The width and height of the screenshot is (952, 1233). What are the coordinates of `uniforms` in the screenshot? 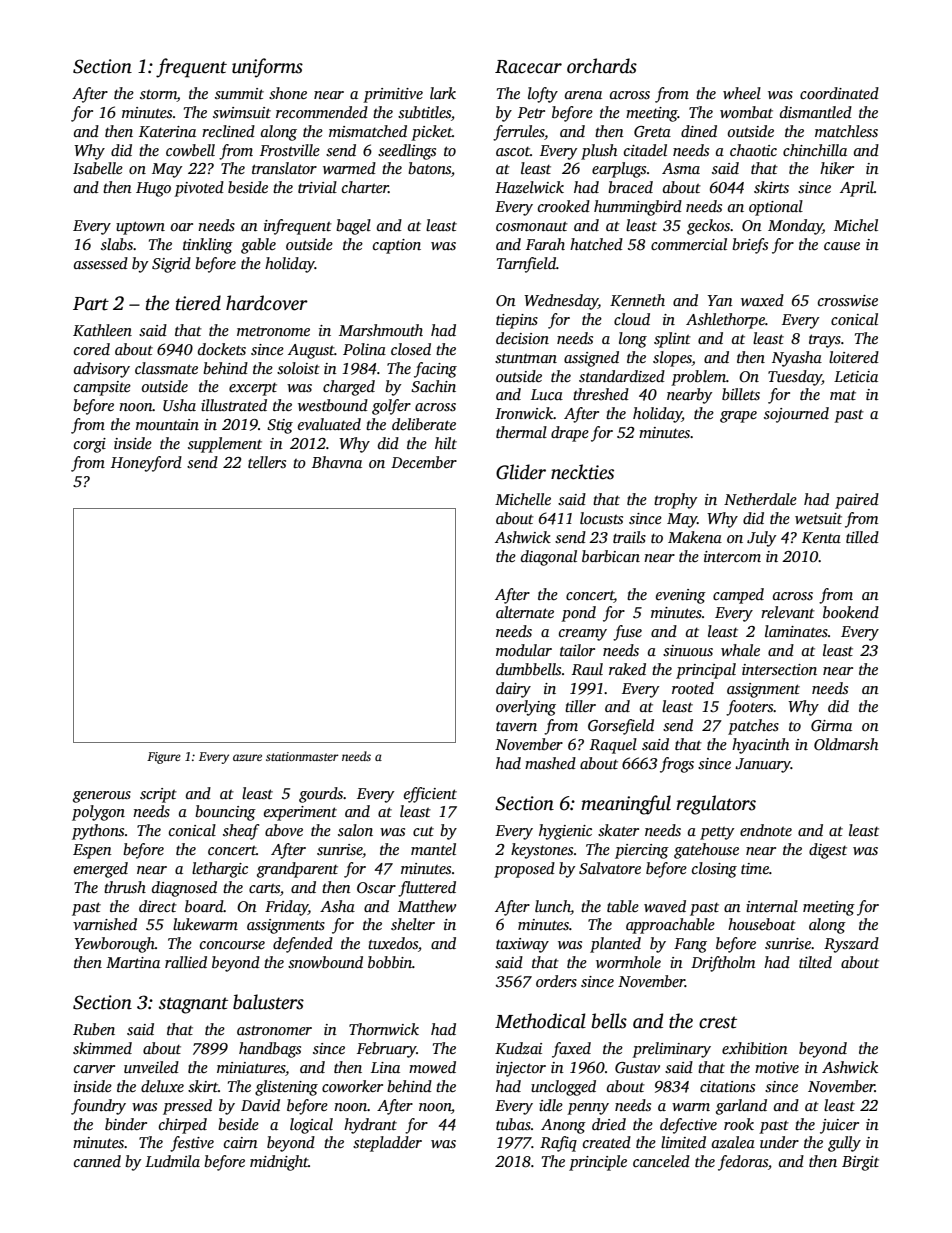 It's located at (267, 68).
